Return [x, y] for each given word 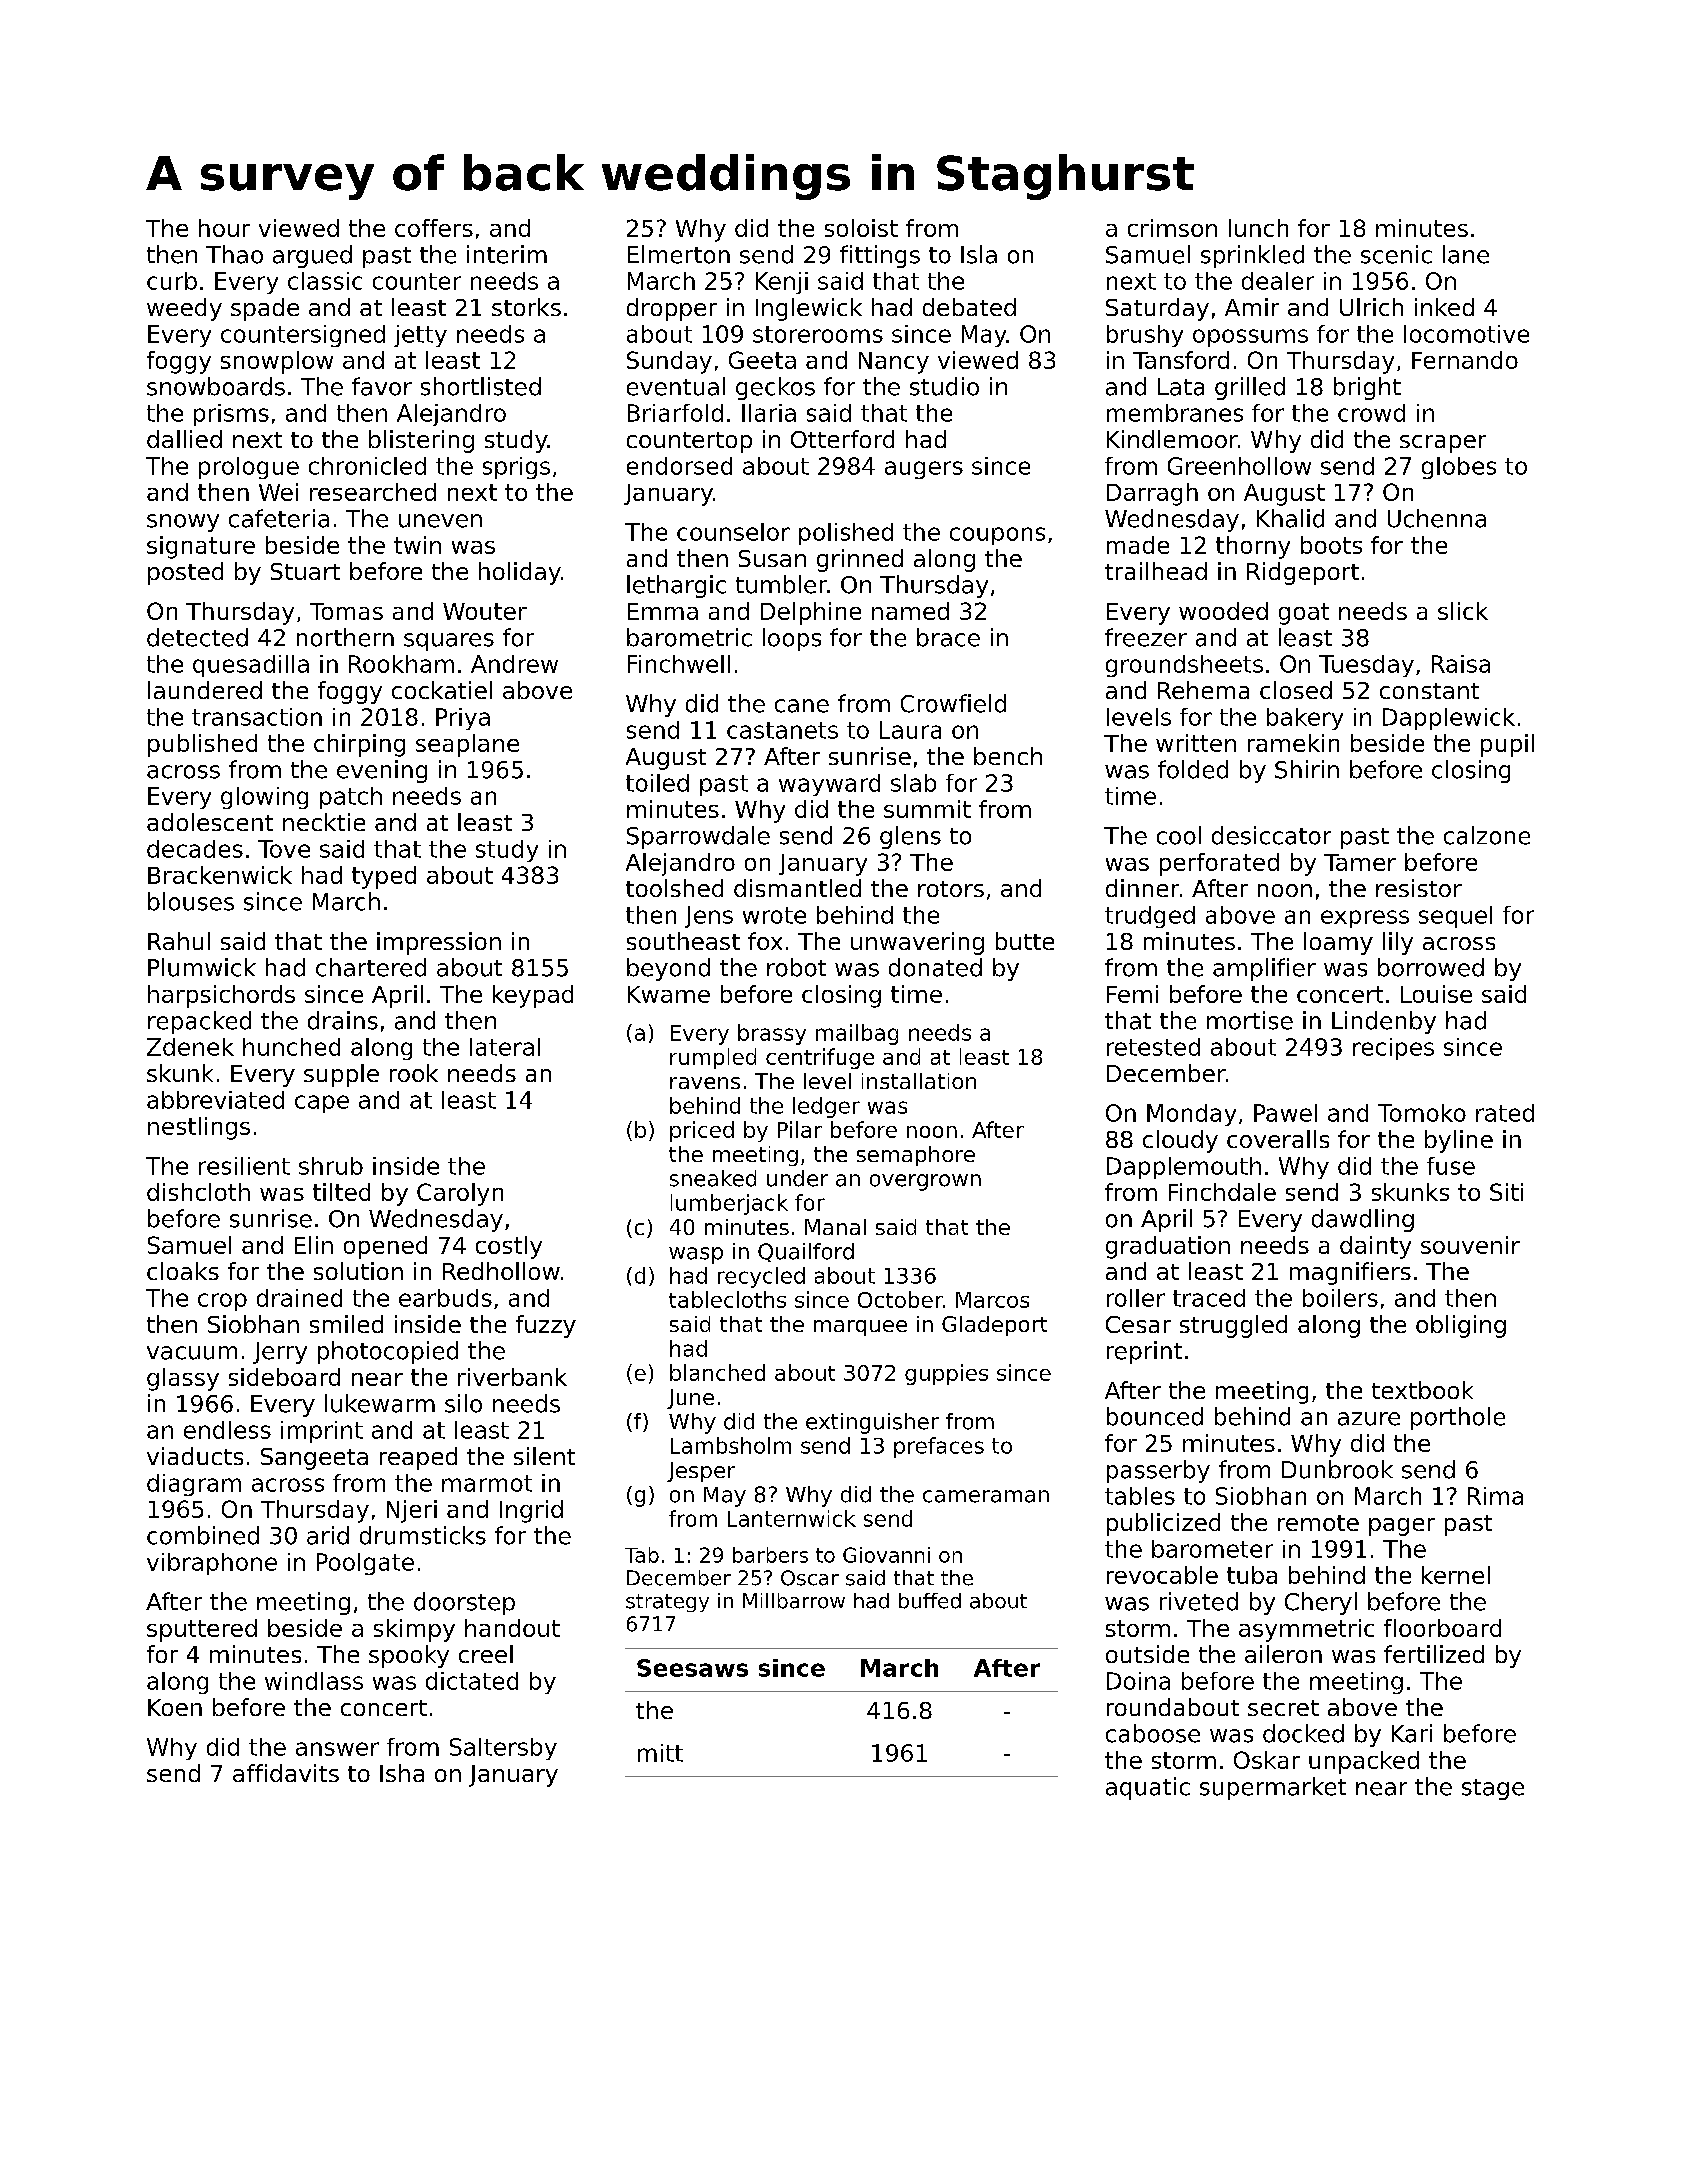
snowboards [216, 386]
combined [203, 1535]
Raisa [1461, 664]
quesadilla [251, 666]
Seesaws [692, 1668]
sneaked [713, 1178]
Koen [175, 1707]
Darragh [1152, 494]
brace [948, 637]
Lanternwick [792, 1518]
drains [343, 1020]
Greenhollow [1239, 466]
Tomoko [1422, 1113]
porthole [1458, 1418]
